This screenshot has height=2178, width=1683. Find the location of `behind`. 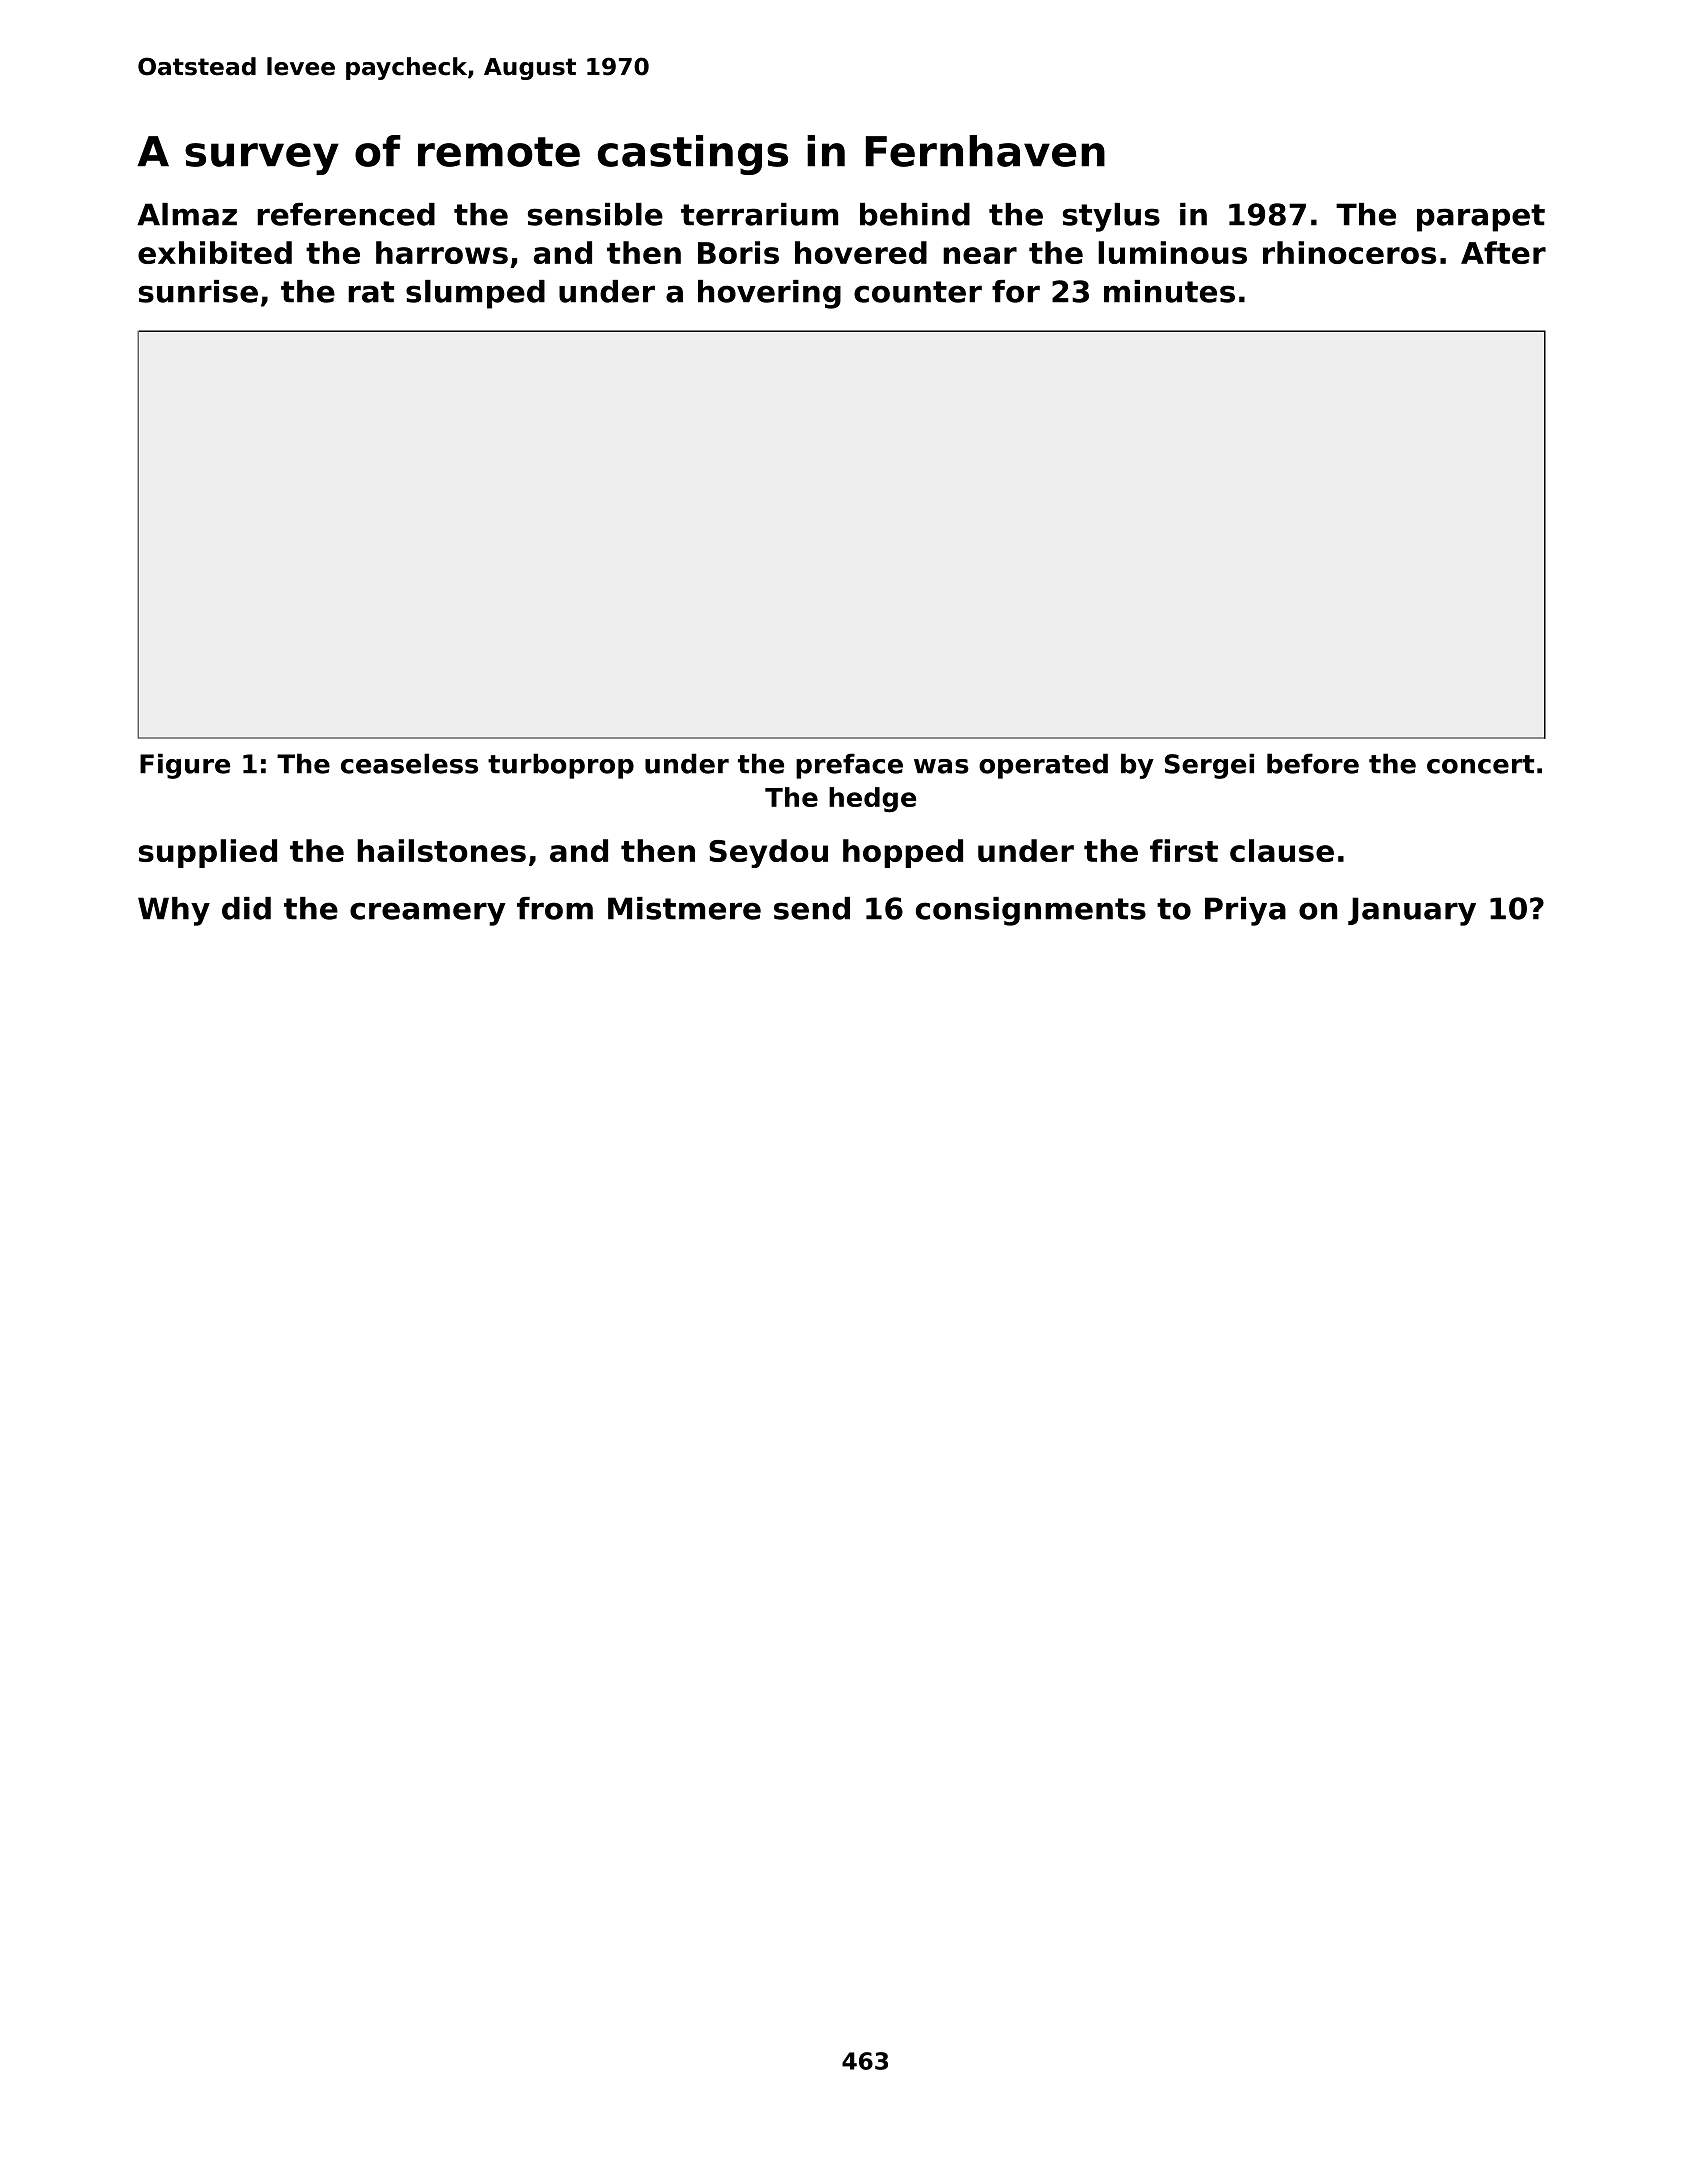

behind is located at coordinates (915, 214).
